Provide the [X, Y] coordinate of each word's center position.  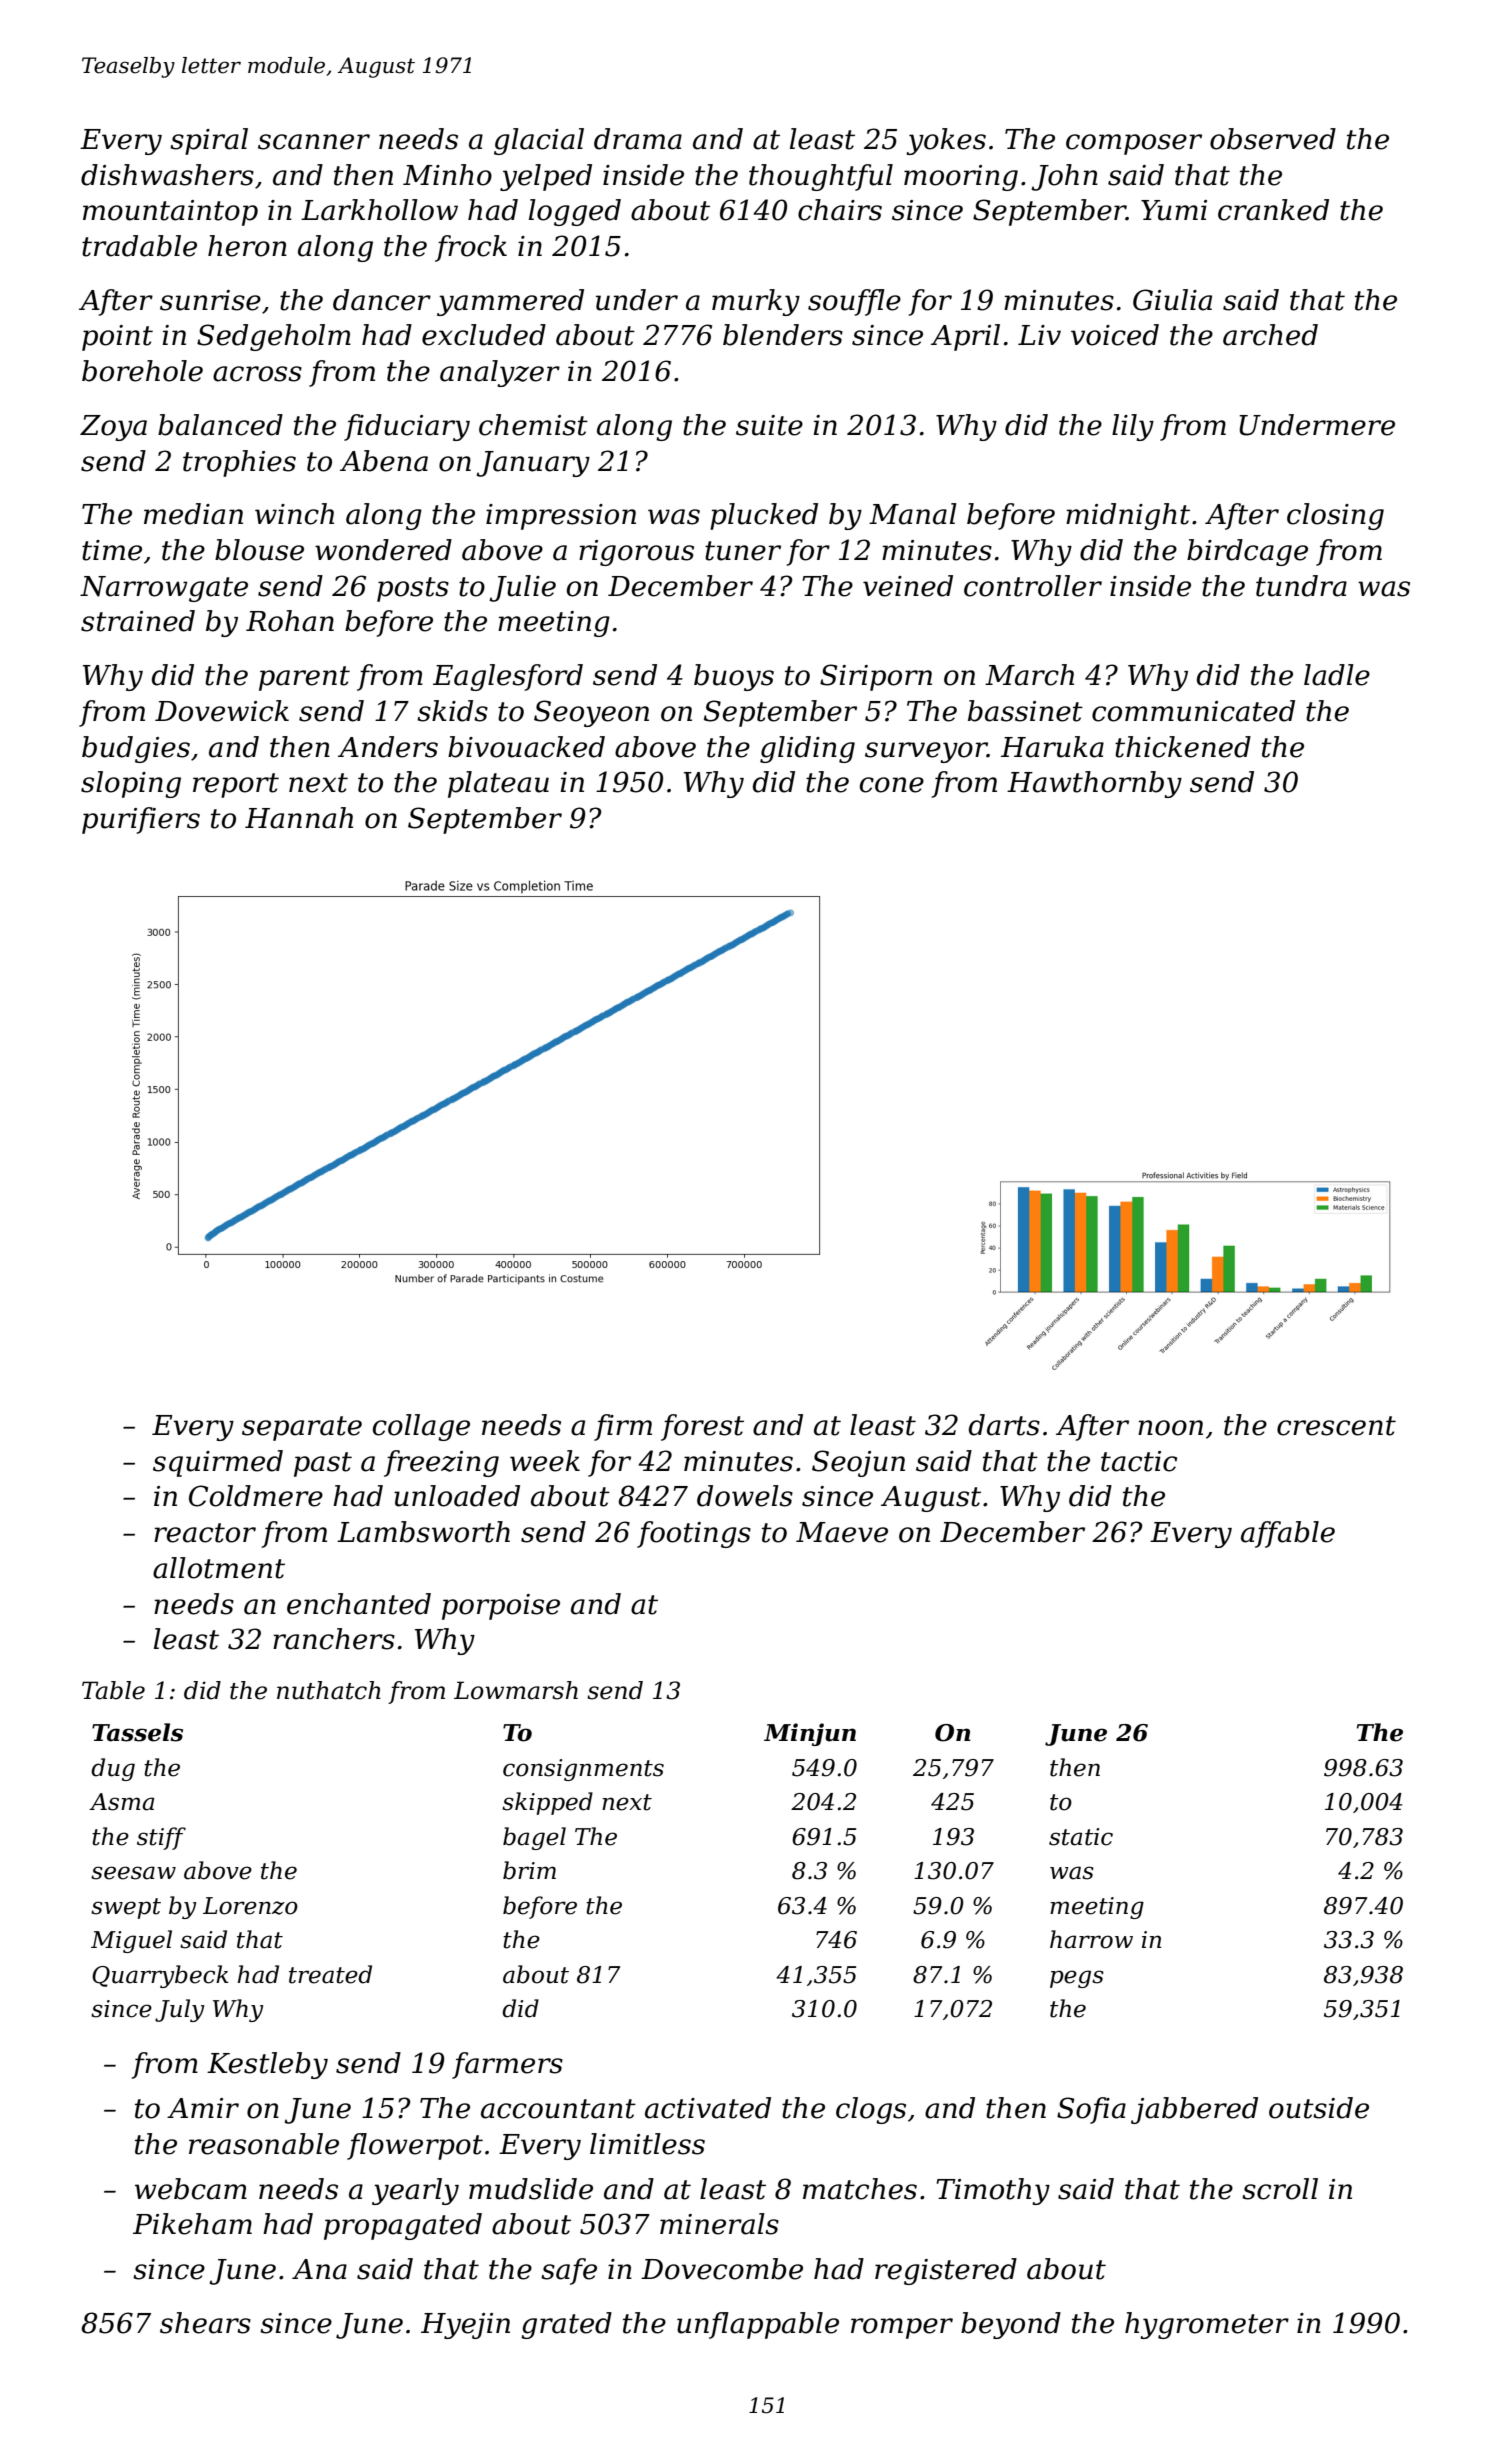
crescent [1336, 1426]
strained [138, 621]
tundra [1301, 586]
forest [702, 1427]
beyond [1011, 2325]
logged [575, 212]
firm [623, 1427]
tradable [139, 246]
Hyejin [465, 2326]
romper [902, 2328]
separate [302, 1428]
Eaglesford [508, 677]
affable [1288, 1534]
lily [1133, 427]
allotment [219, 1568]
